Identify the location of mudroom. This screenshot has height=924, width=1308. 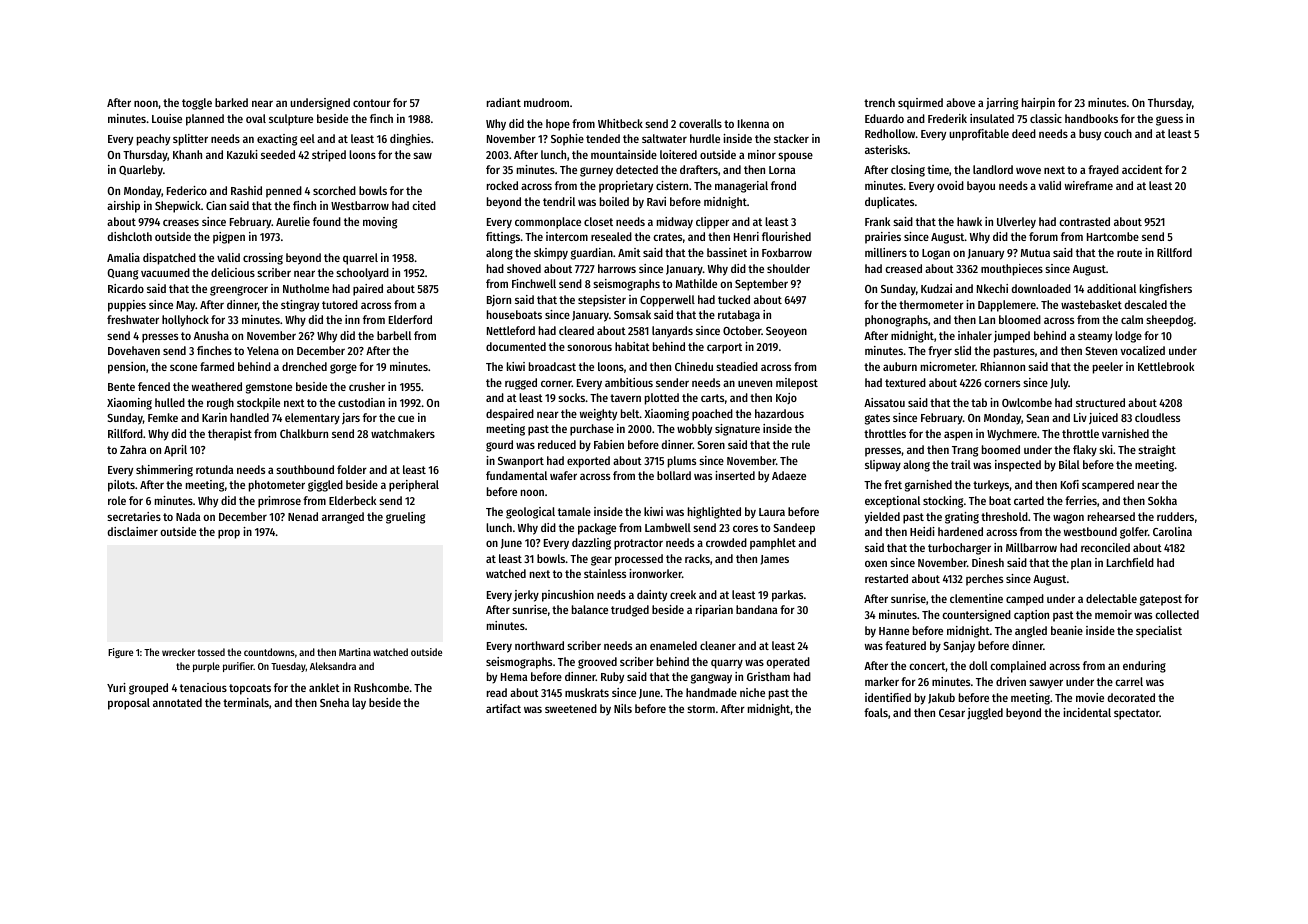
(546, 102).
